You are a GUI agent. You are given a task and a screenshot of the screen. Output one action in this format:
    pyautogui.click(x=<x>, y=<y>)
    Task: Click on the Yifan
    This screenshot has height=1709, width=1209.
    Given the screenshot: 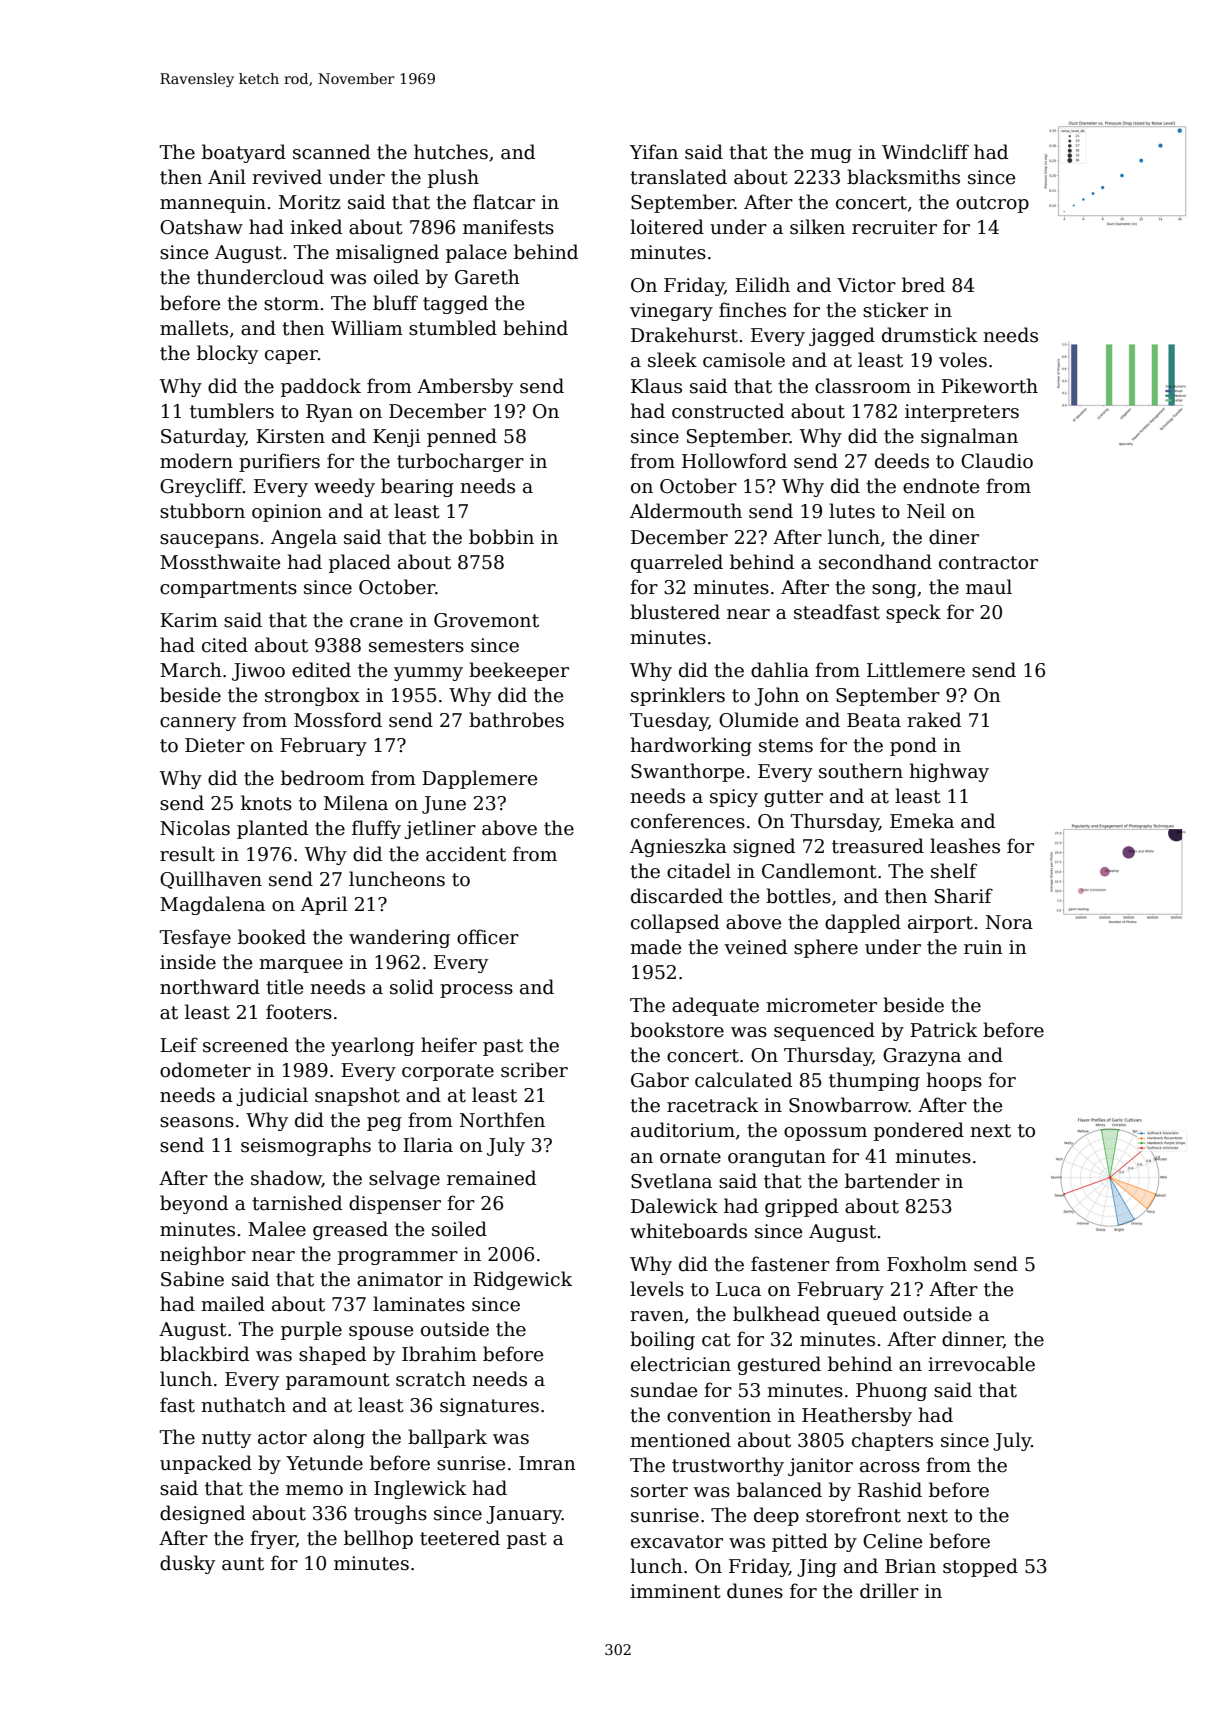 What is the action you would take?
    pyautogui.click(x=654, y=152)
